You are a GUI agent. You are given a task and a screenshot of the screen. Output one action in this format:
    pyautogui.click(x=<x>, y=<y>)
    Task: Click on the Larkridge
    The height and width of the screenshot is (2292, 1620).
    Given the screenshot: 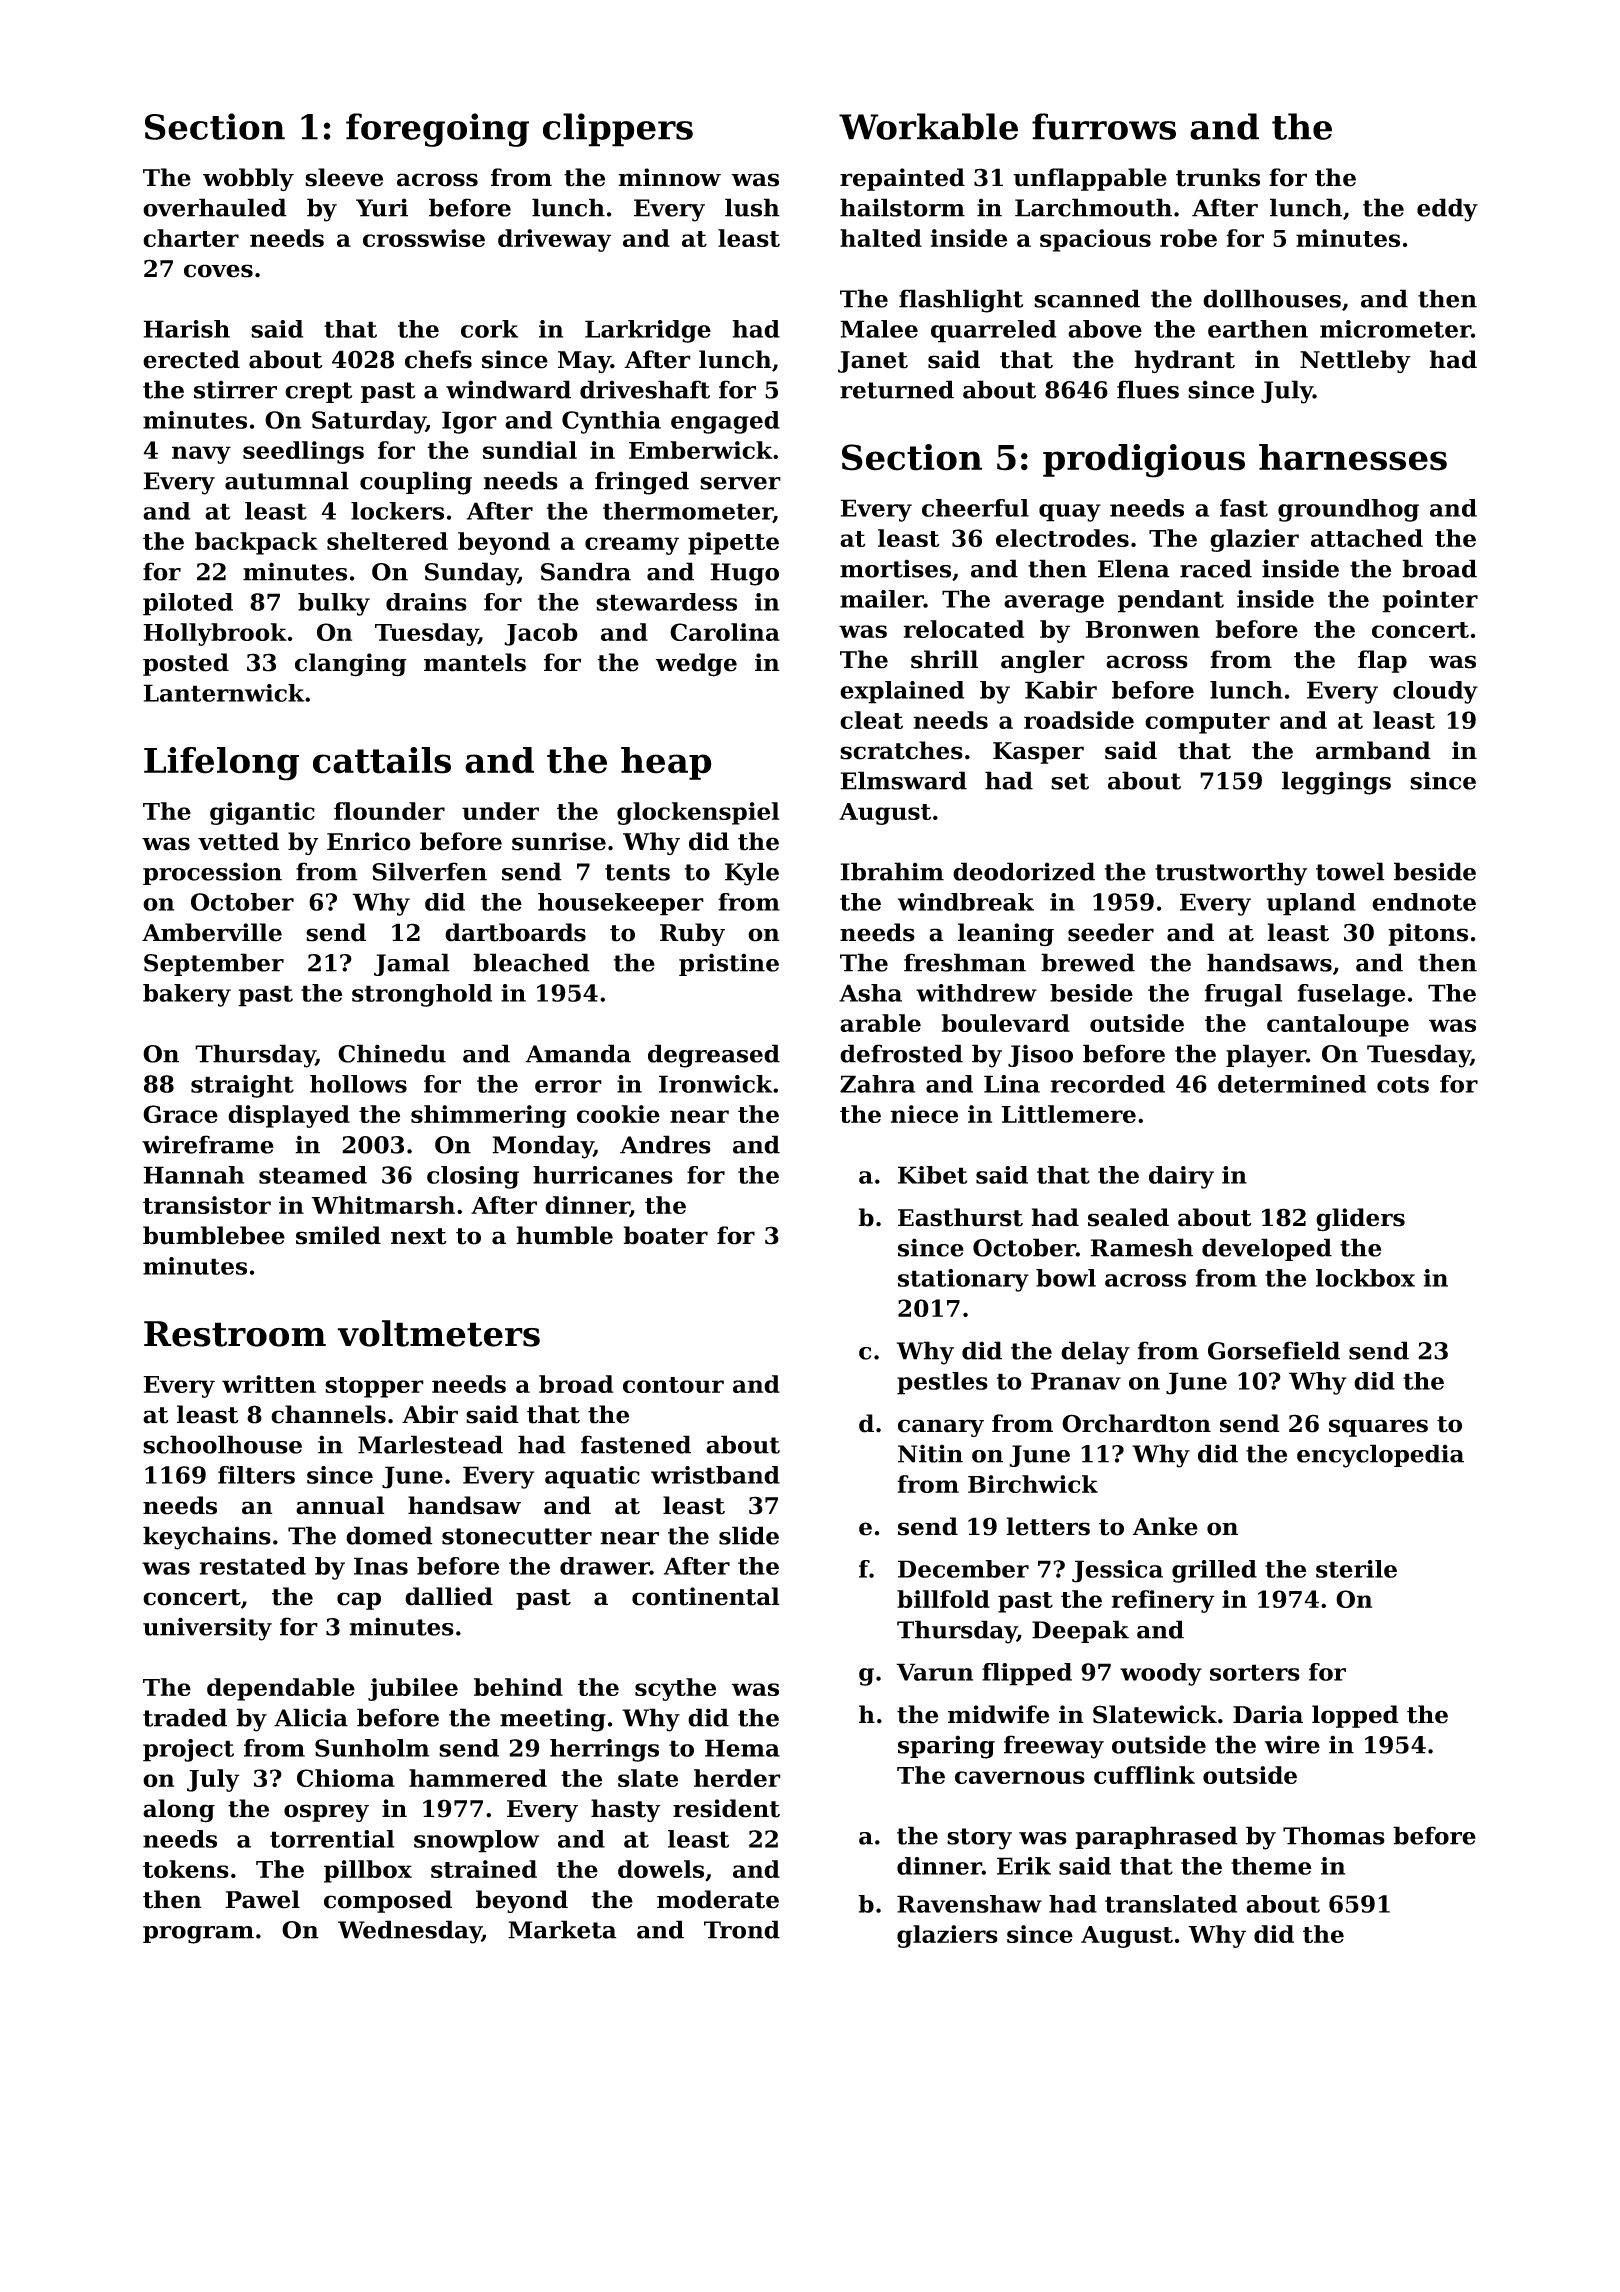 What is the action you would take?
    pyautogui.click(x=648, y=331)
